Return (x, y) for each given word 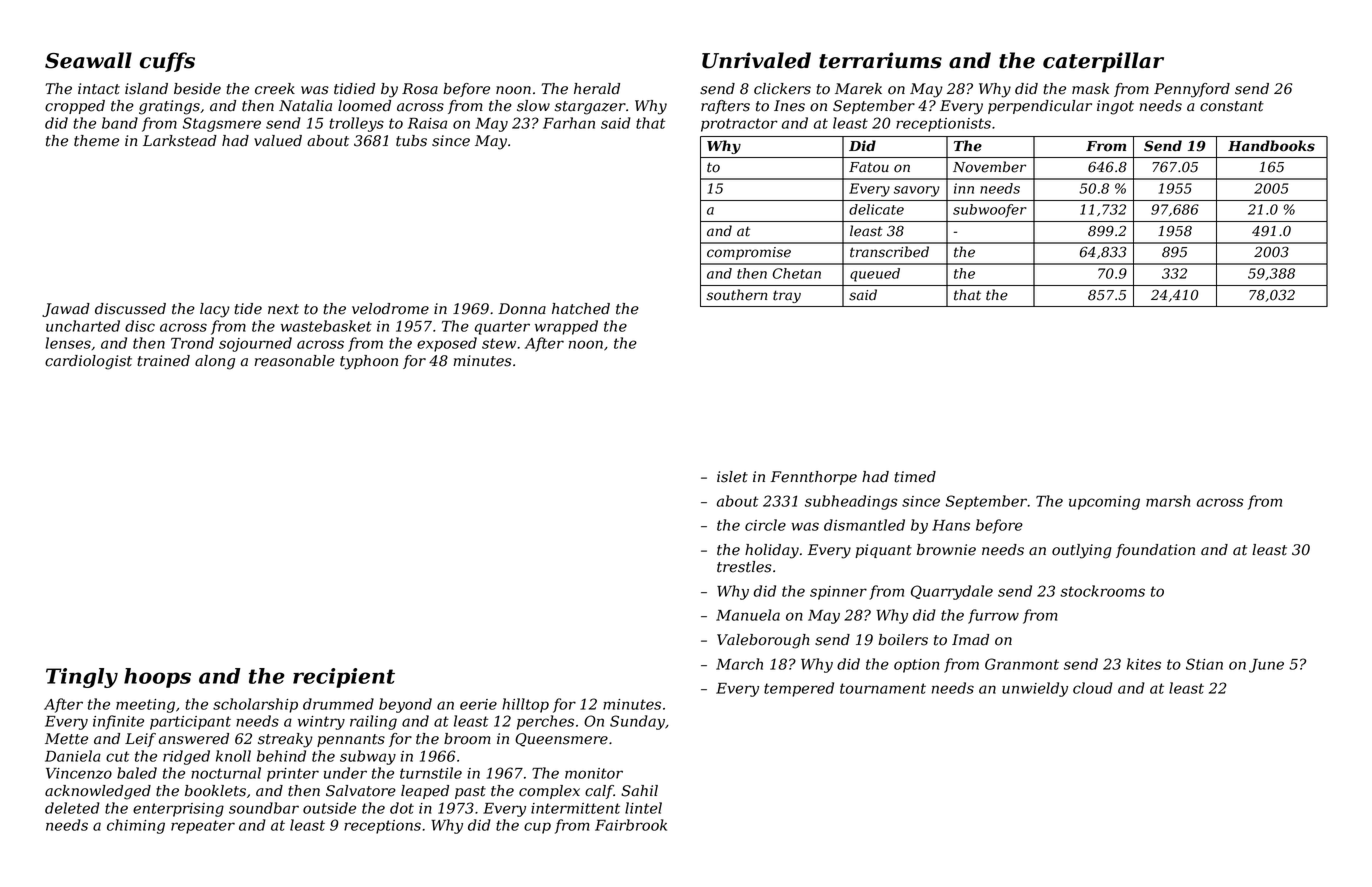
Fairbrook (631, 825)
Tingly (82, 678)
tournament (883, 688)
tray (787, 296)
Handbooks (1271, 146)
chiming (136, 826)
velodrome (390, 309)
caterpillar (1103, 62)
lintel (643, 808)
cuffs (167, 62)
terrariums (880, 60)
